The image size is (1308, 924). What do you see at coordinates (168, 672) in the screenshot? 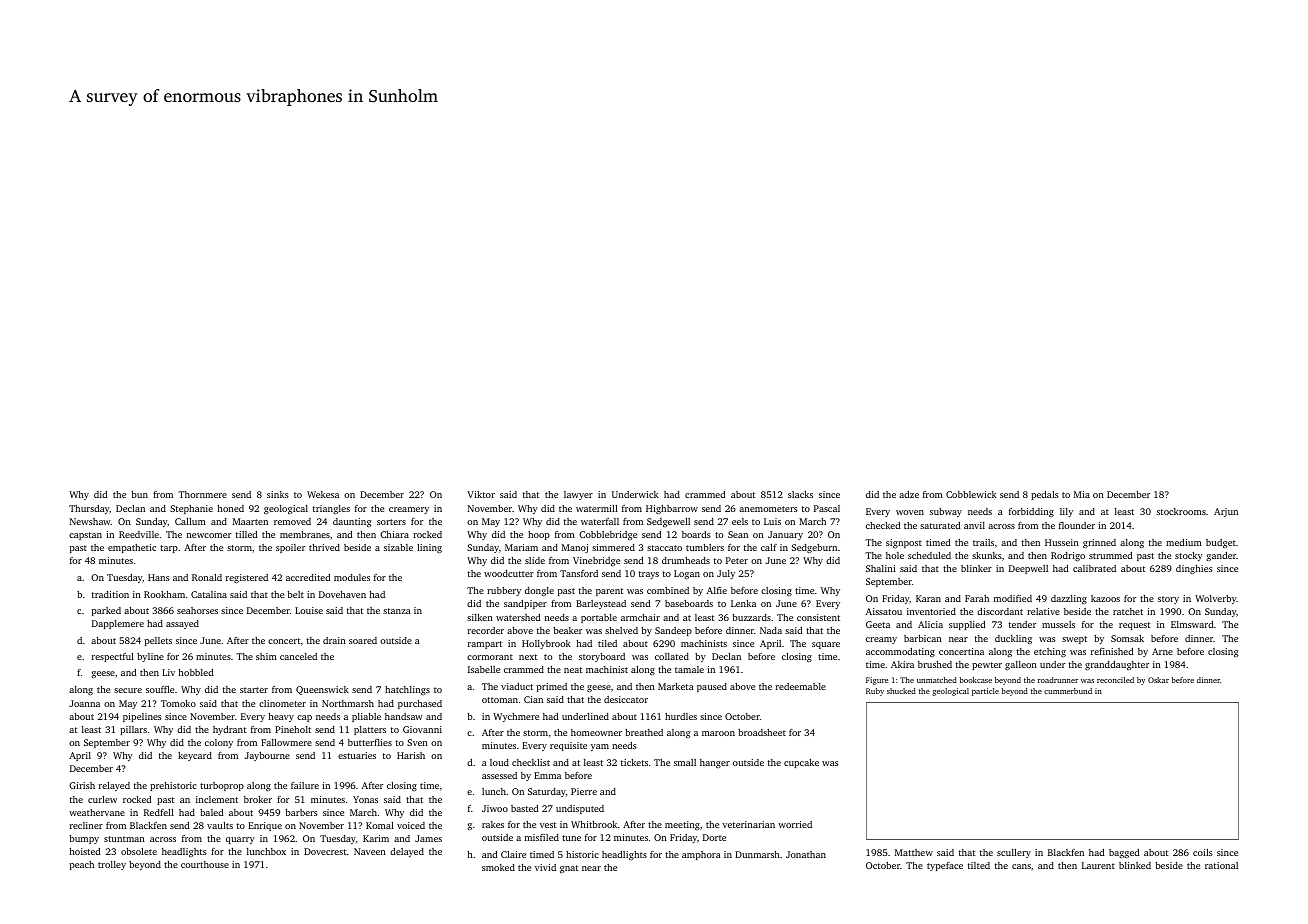
I see `Liv` at bounding box center [168, 672].
